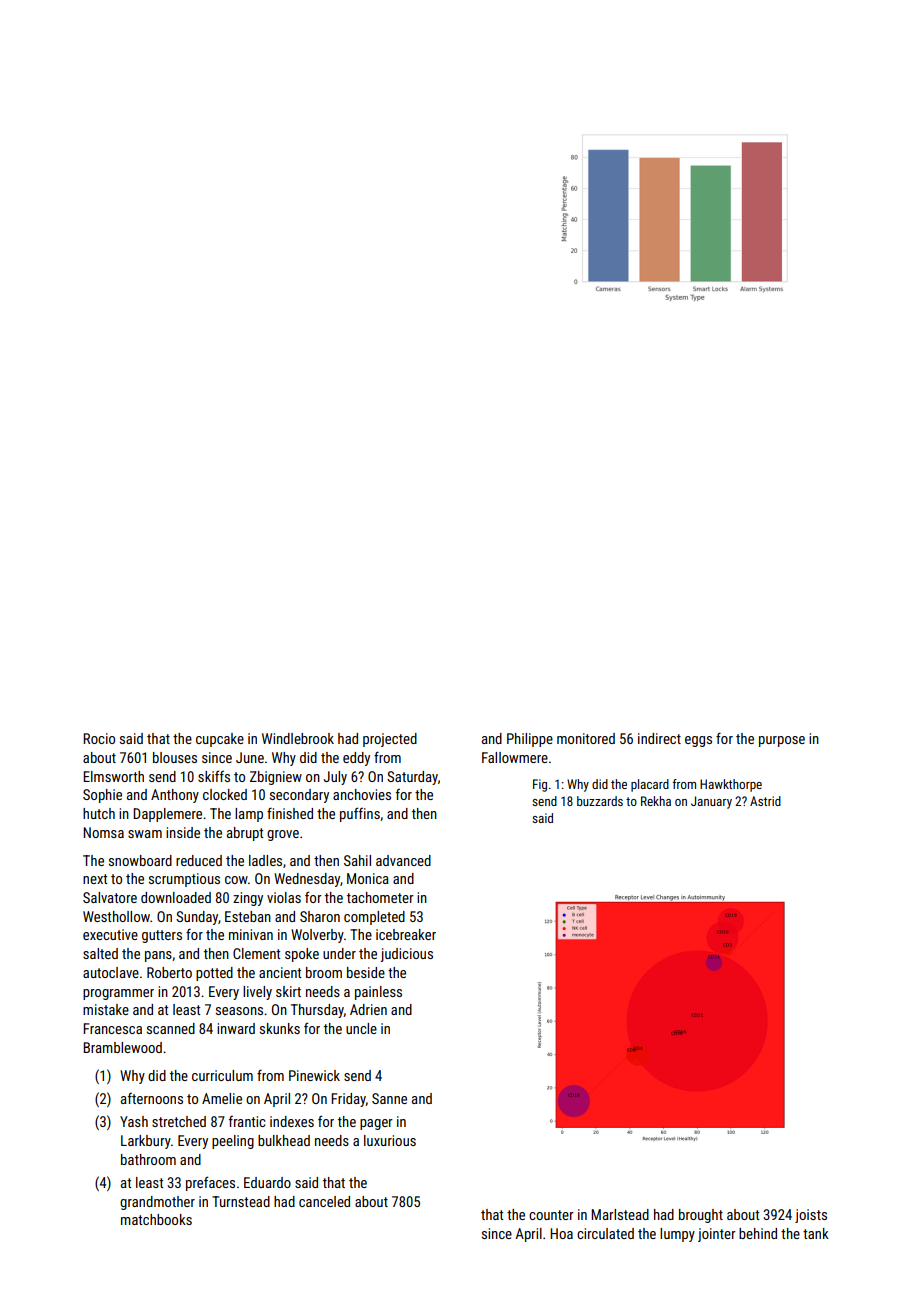 The height and width of the screenshot is (1314, 924). What do you see at coordinates (389, 1098) in the screenshot?
I see `Sanne` at bounding box center [389, 1098].
